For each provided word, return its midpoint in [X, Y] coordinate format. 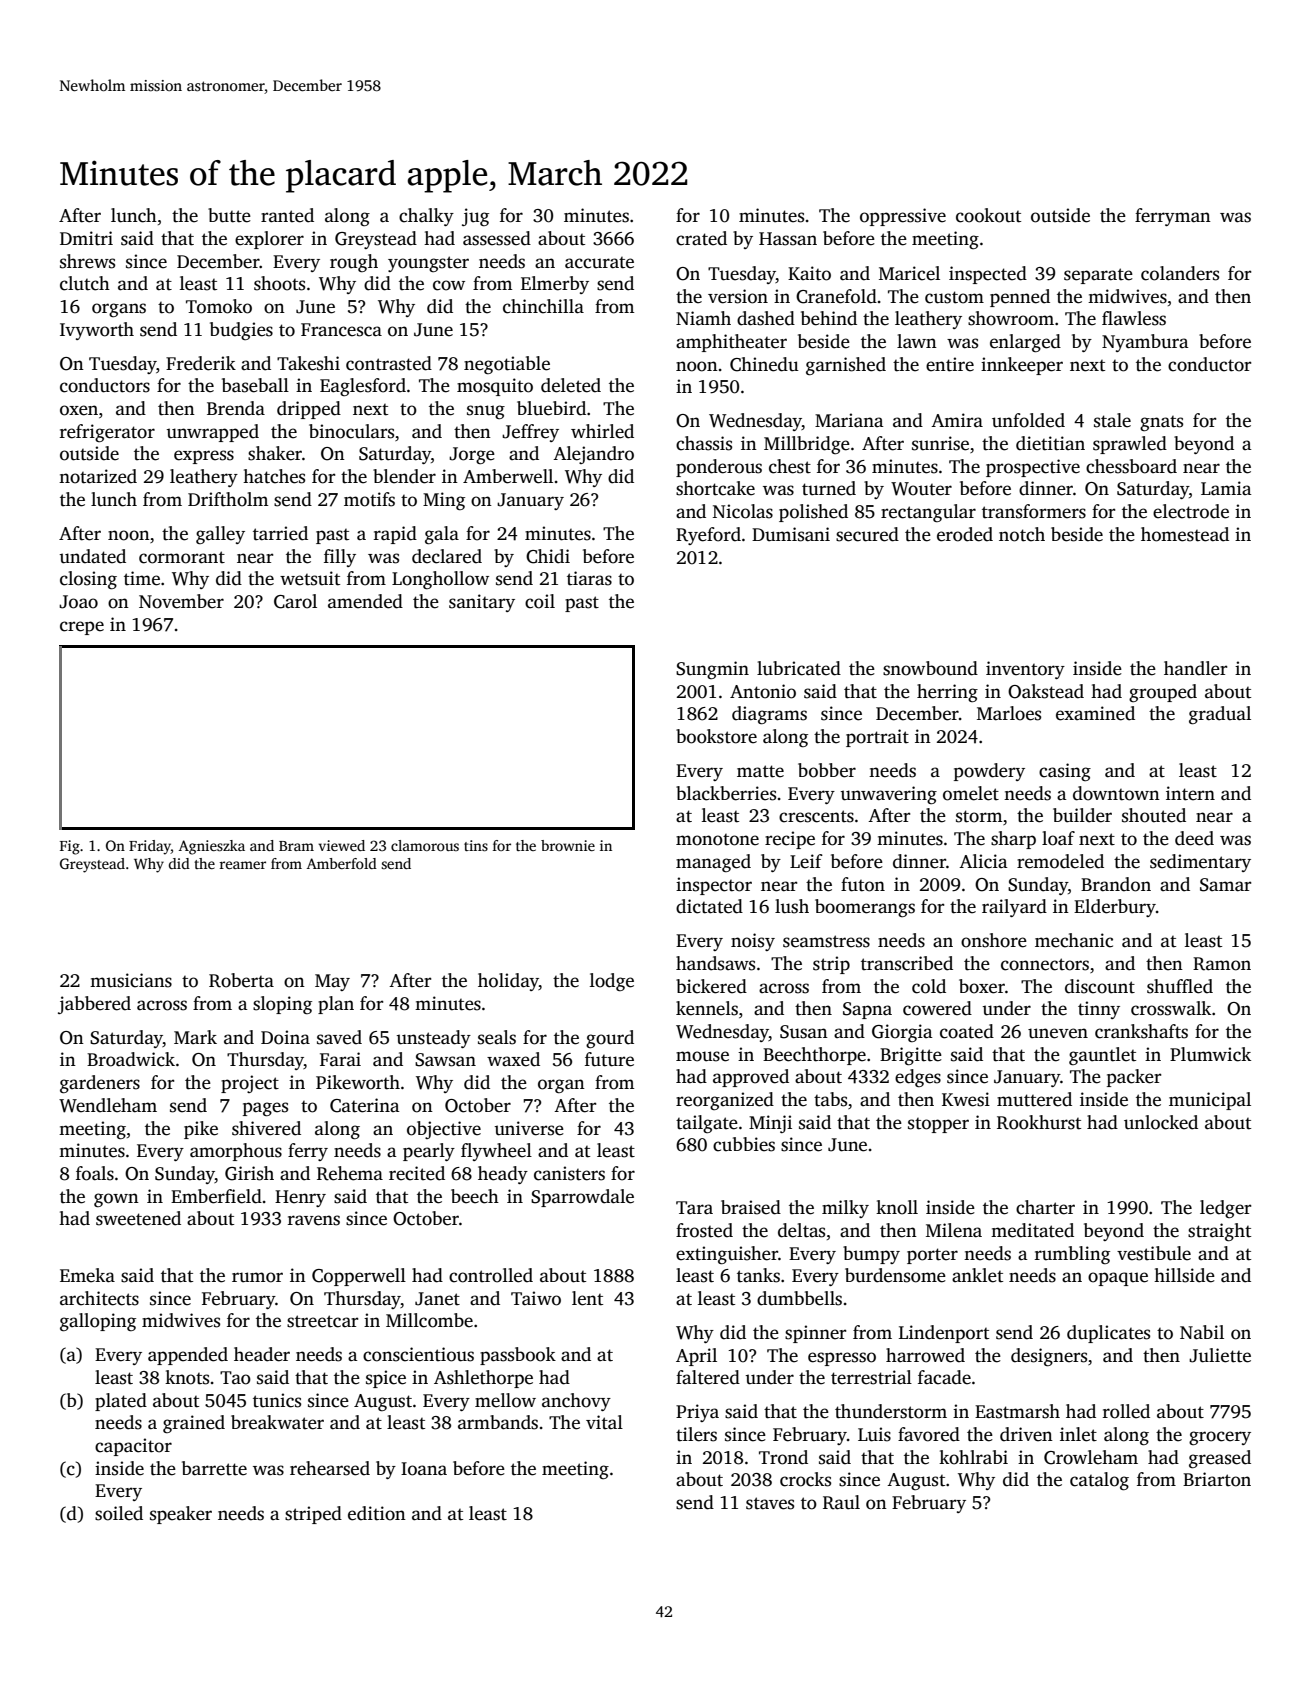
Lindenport [944, 1334]
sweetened [138, 1218]
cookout [988, 215]
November [181, 601]
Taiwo [536, 1298]
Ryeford [708, 536]
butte [229, 215]
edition [377, 1513]
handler [1195, 668]
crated [701, 238]
